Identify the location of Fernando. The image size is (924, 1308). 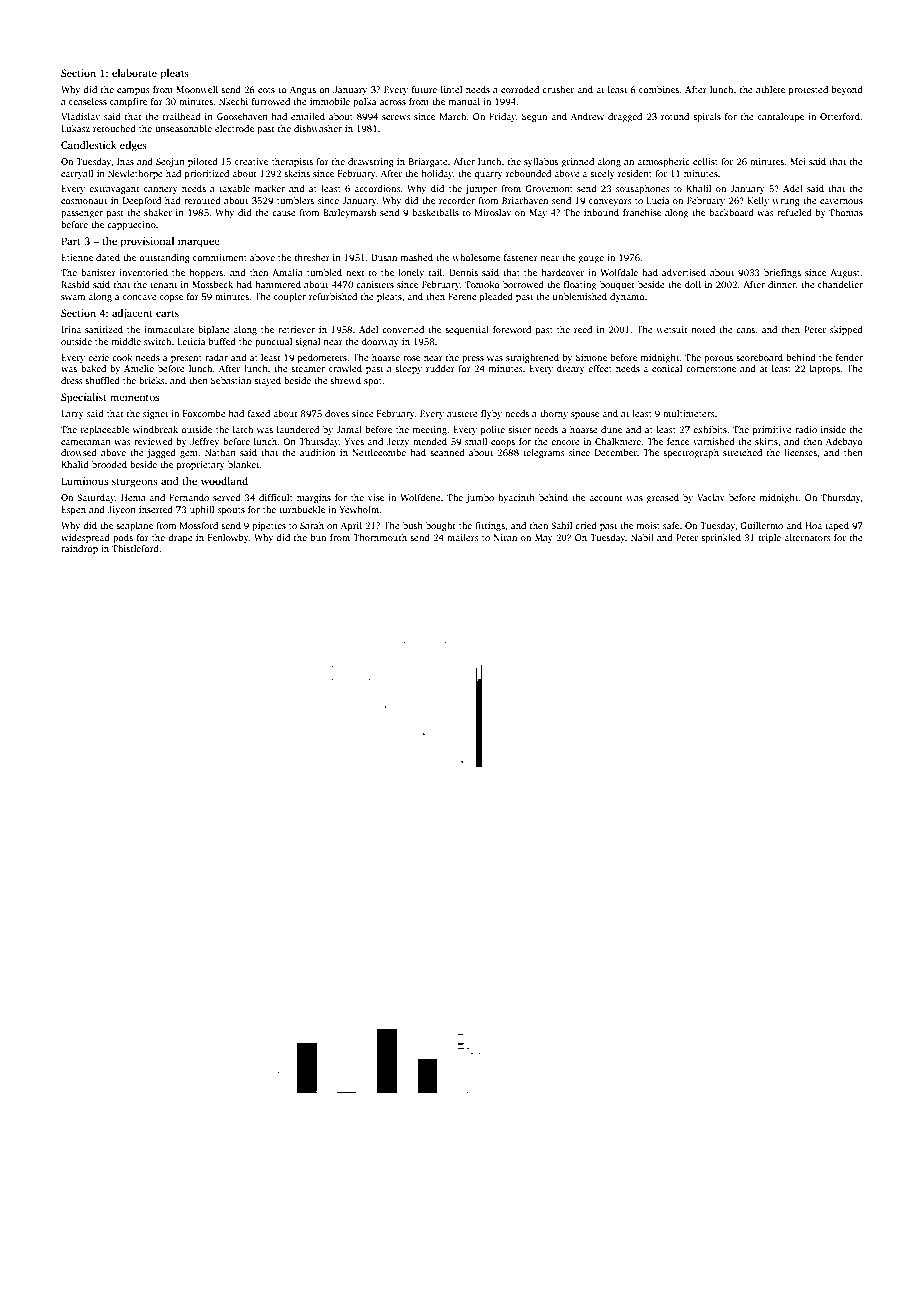
(189, 497).
